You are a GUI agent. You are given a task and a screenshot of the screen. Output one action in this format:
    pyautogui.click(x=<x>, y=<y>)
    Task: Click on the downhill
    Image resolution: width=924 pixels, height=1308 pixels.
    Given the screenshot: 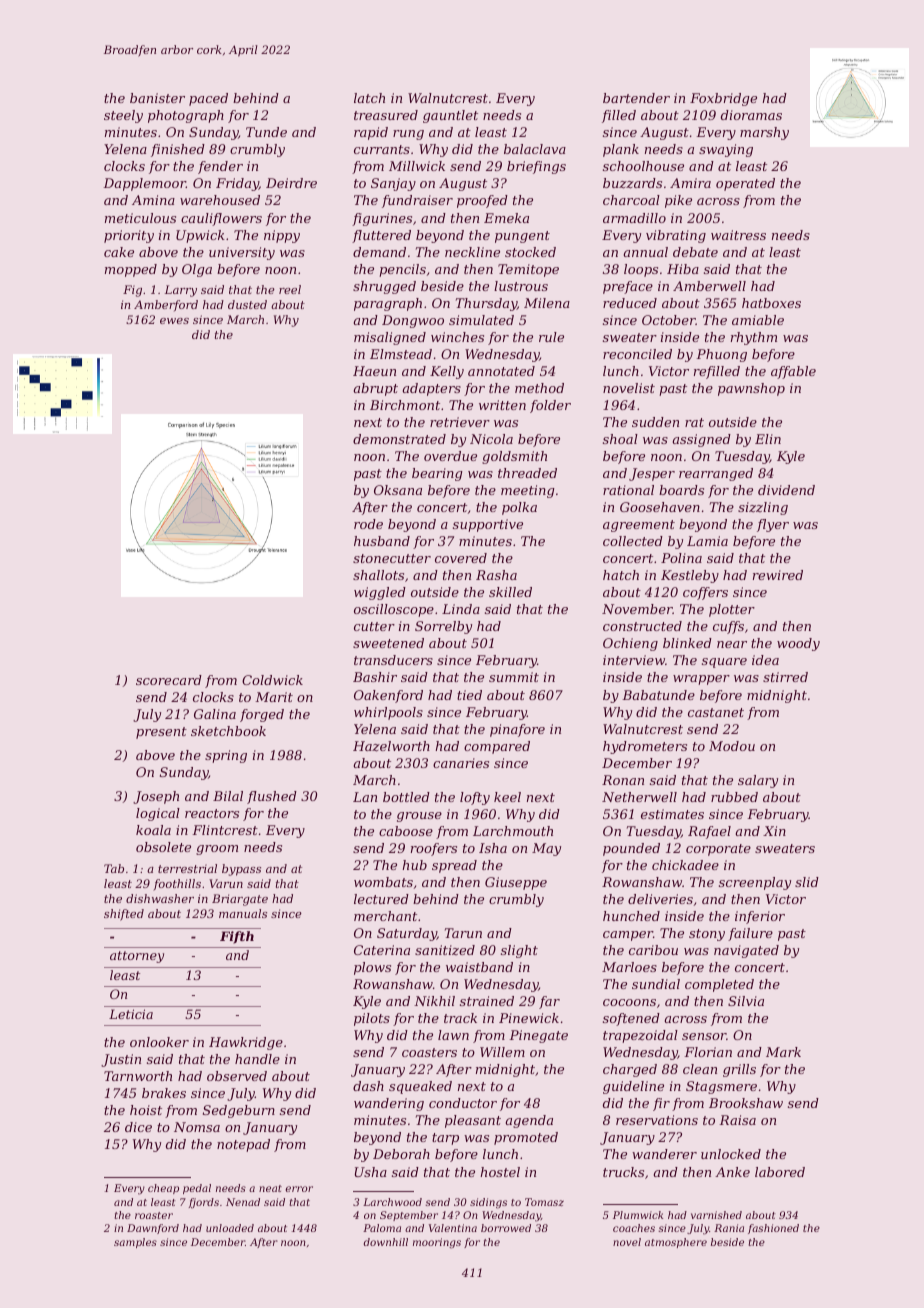 What is the action you would take?
    pyautogui.click(x=386, y=1242)
